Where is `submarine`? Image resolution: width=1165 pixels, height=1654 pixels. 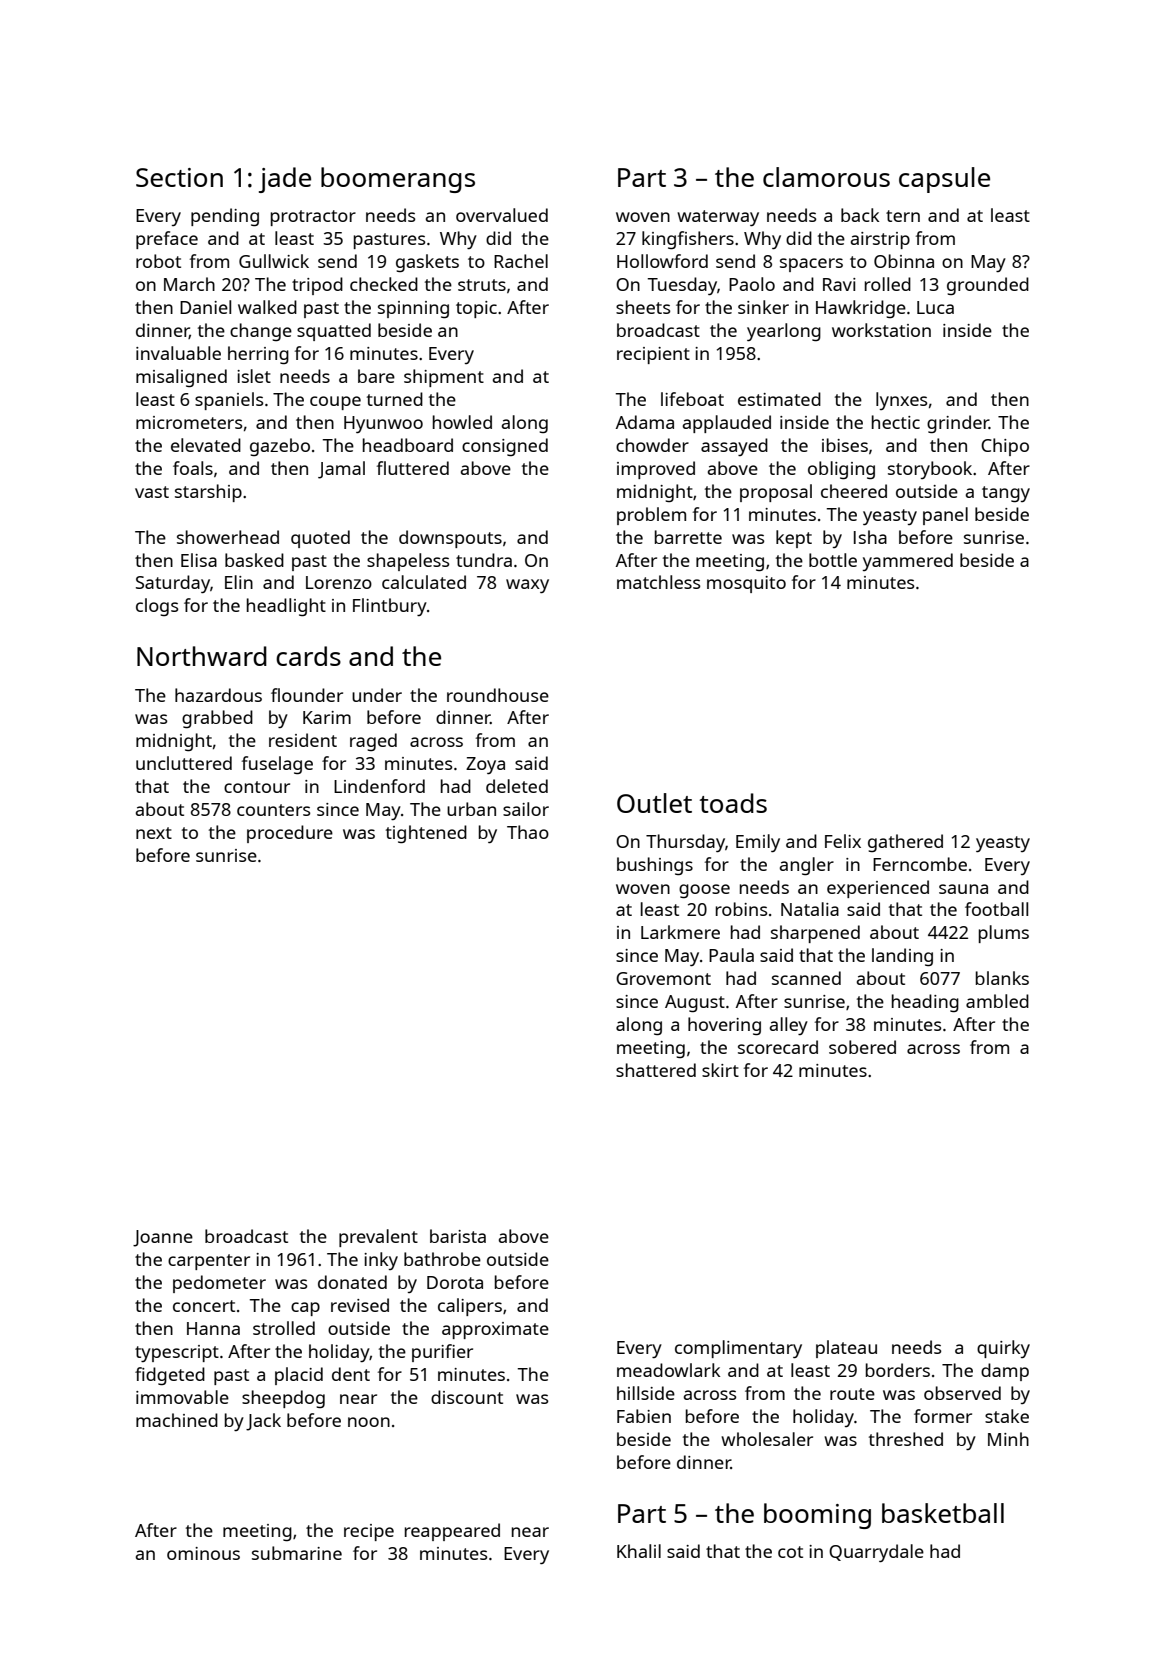
submarine is located at coordinates (297, 1553).
